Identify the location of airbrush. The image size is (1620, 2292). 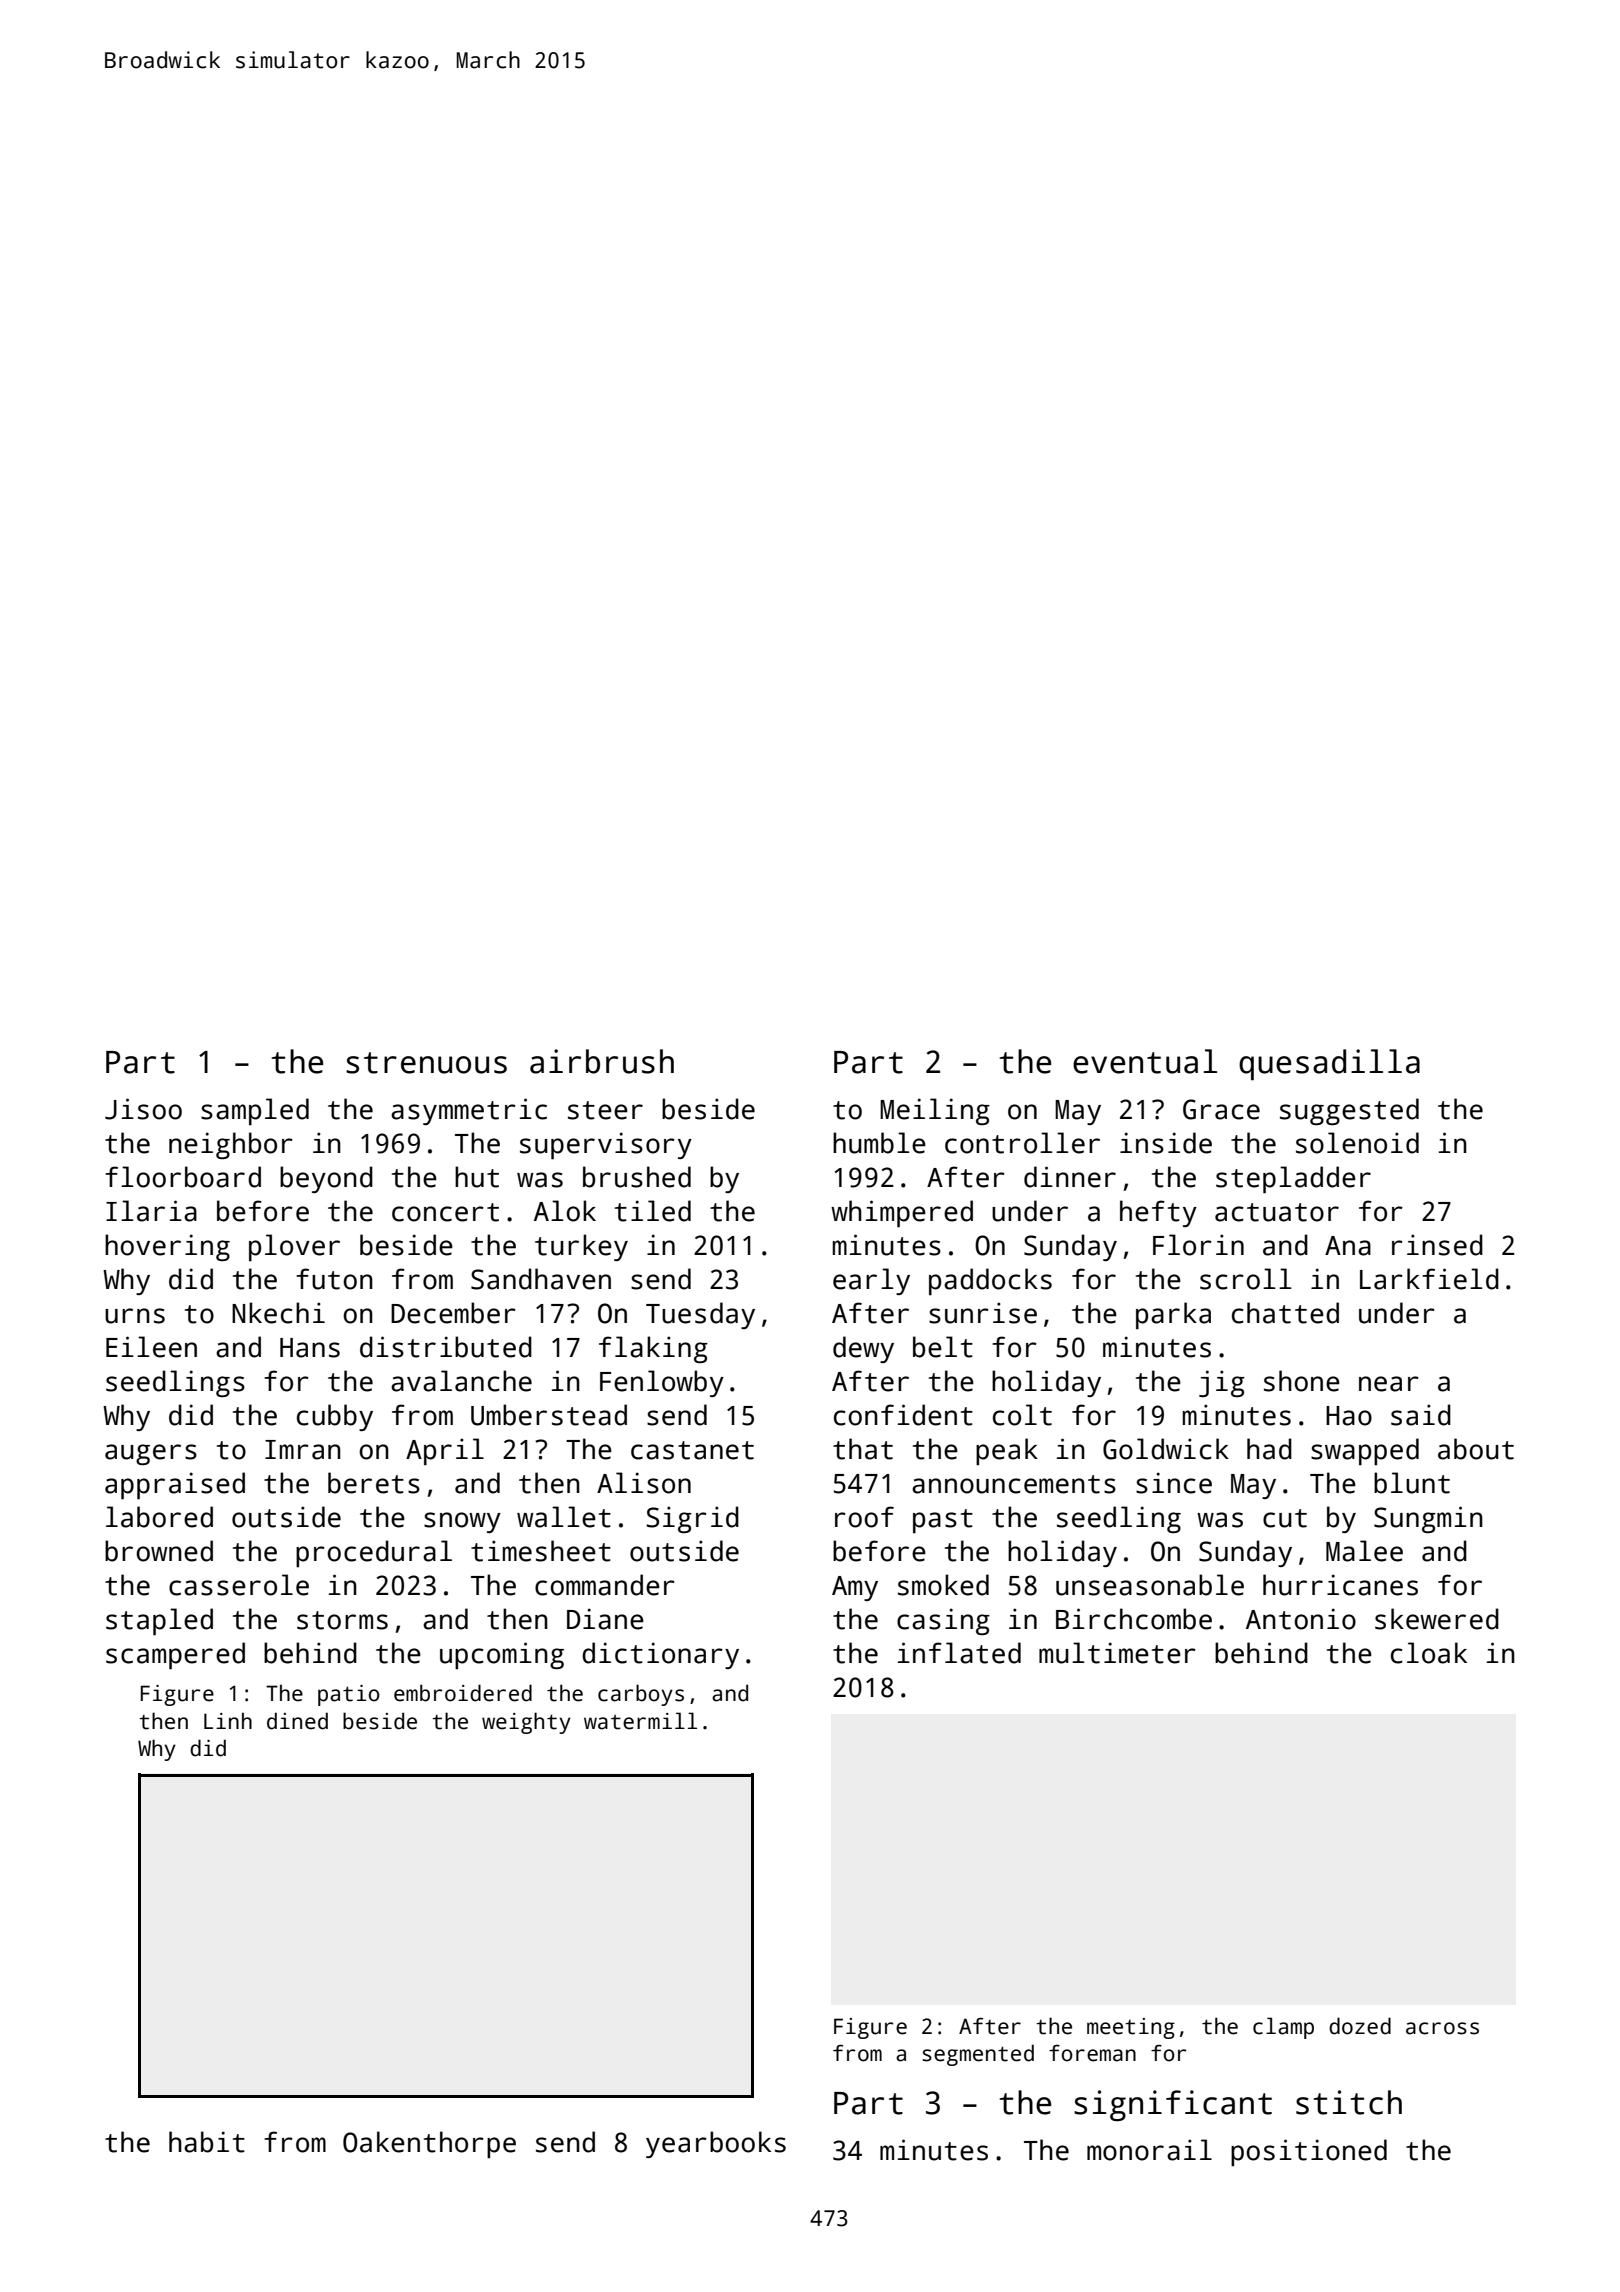
(602, 1061).
